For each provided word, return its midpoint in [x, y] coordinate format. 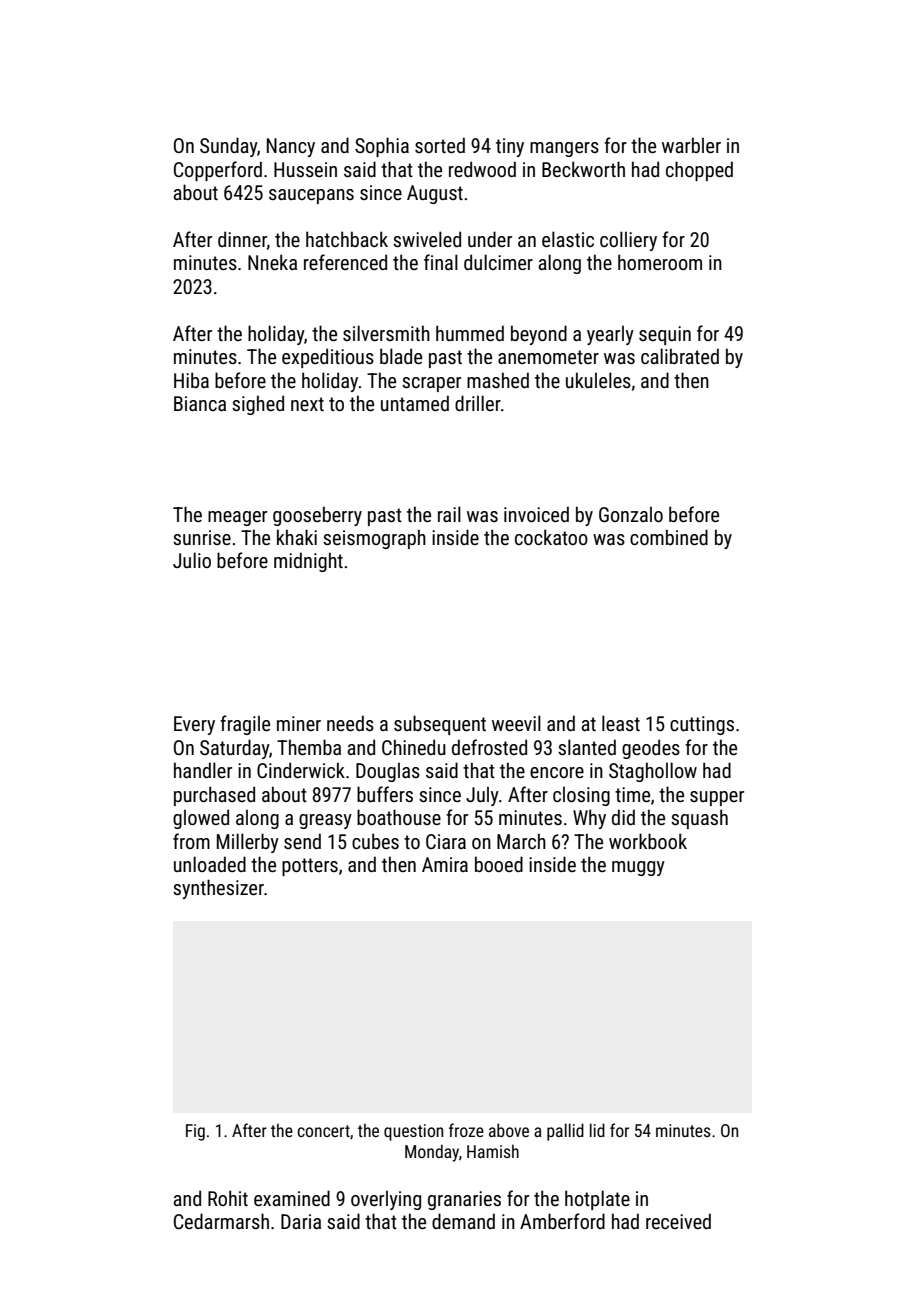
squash [699, 819]
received [678, 1221]
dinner [242, 239]
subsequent [440, 725]
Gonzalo [631, 514]
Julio [192, 560]
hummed [470, 333]
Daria [301, 1221]
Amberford [562, 1221]
